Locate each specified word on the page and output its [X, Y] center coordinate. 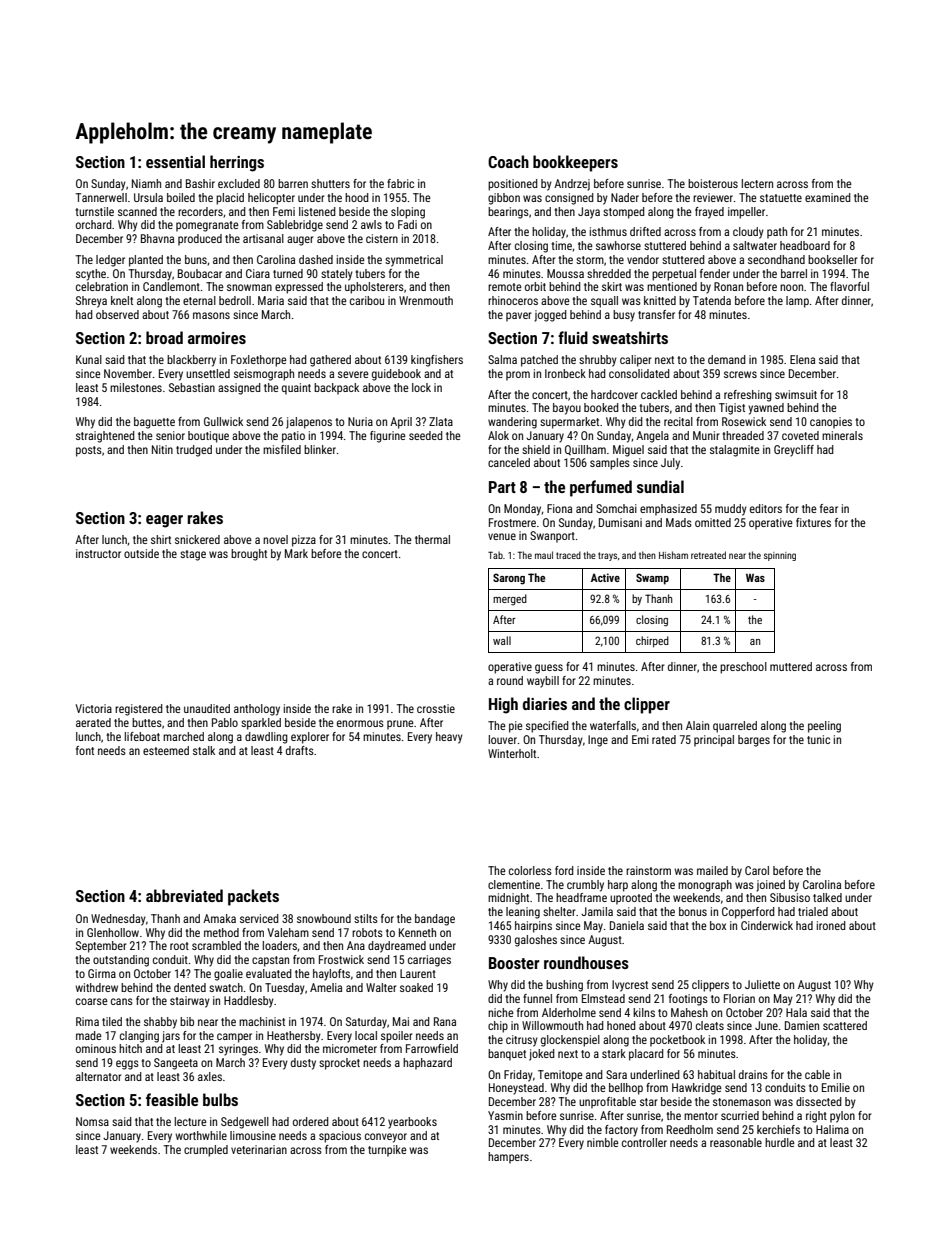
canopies [831, 423]
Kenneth [417, 932]
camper [234, 1038]
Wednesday [118, 920]
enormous [360, 723]
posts [89, 451]
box [718, 925]
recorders [200, 211]
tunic [818, 739]
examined [828, 197]
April [401, 423]
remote [505, 287]
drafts [300, 750]
